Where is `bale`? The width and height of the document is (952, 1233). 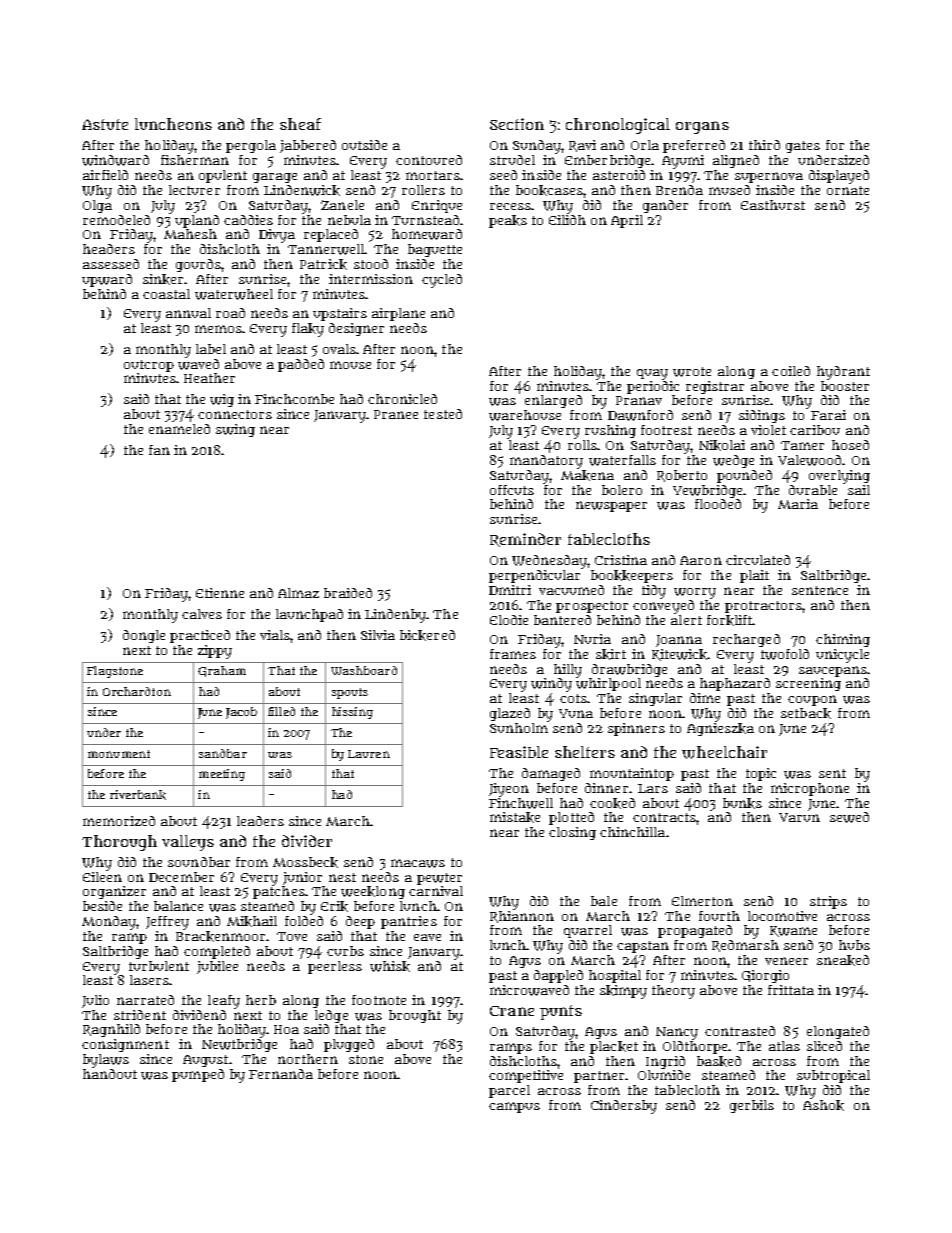 bale is located at coordinates (604, 901).
